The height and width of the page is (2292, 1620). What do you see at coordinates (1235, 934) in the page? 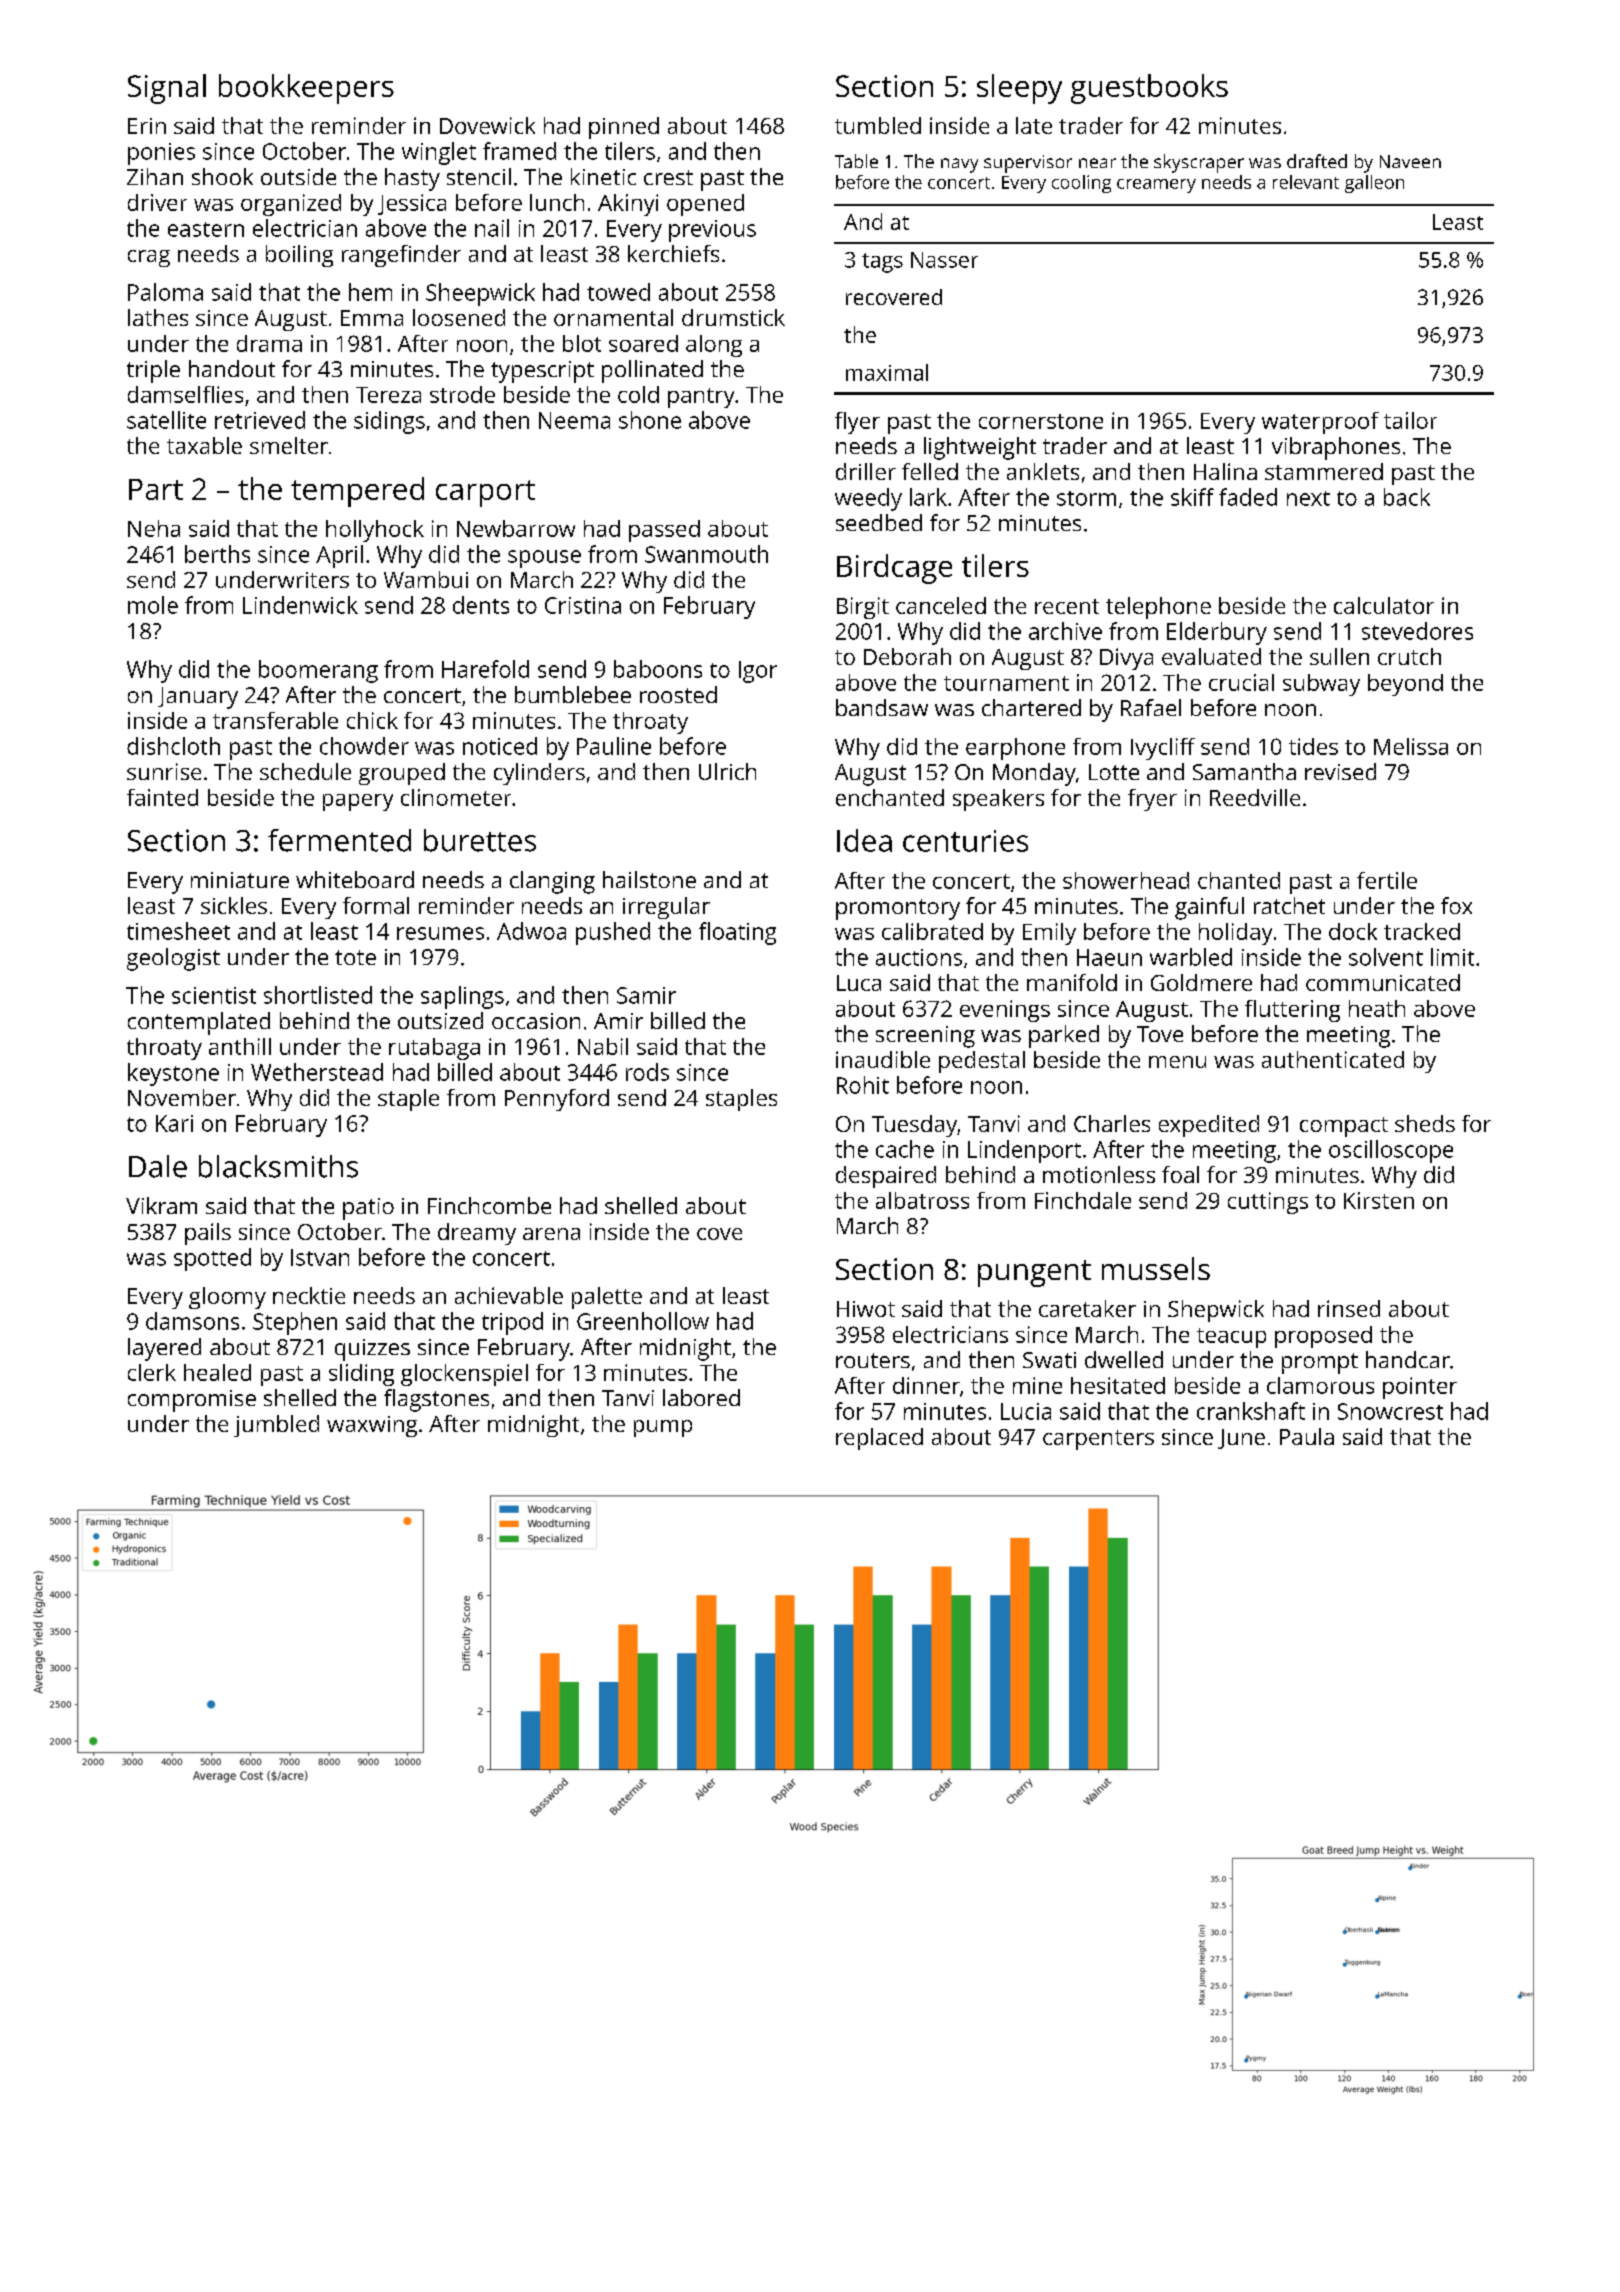
I see `holiday` at bounding box center [1235, 934].
